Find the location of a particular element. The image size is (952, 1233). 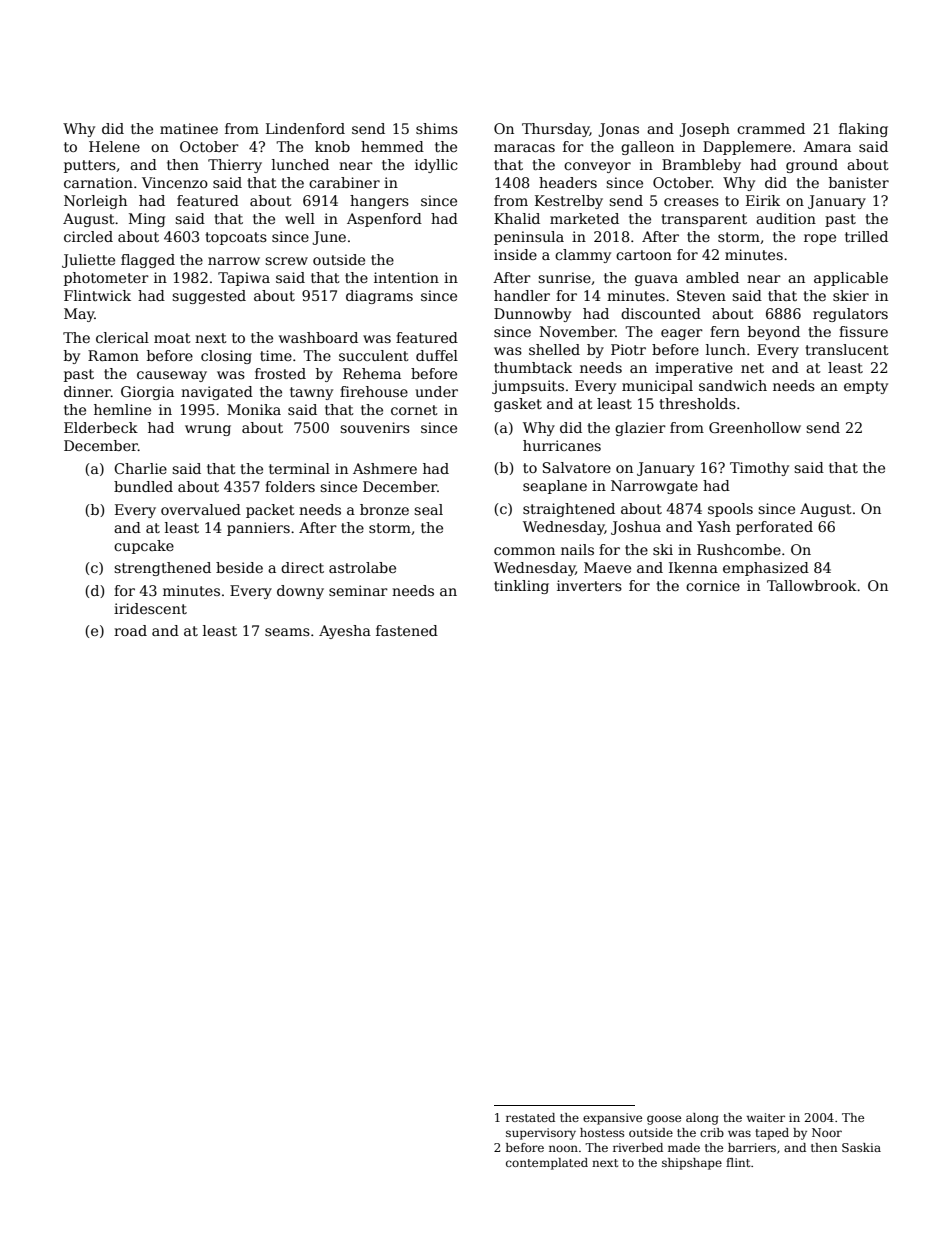

Joseph is located at coordinates (704, 130).
